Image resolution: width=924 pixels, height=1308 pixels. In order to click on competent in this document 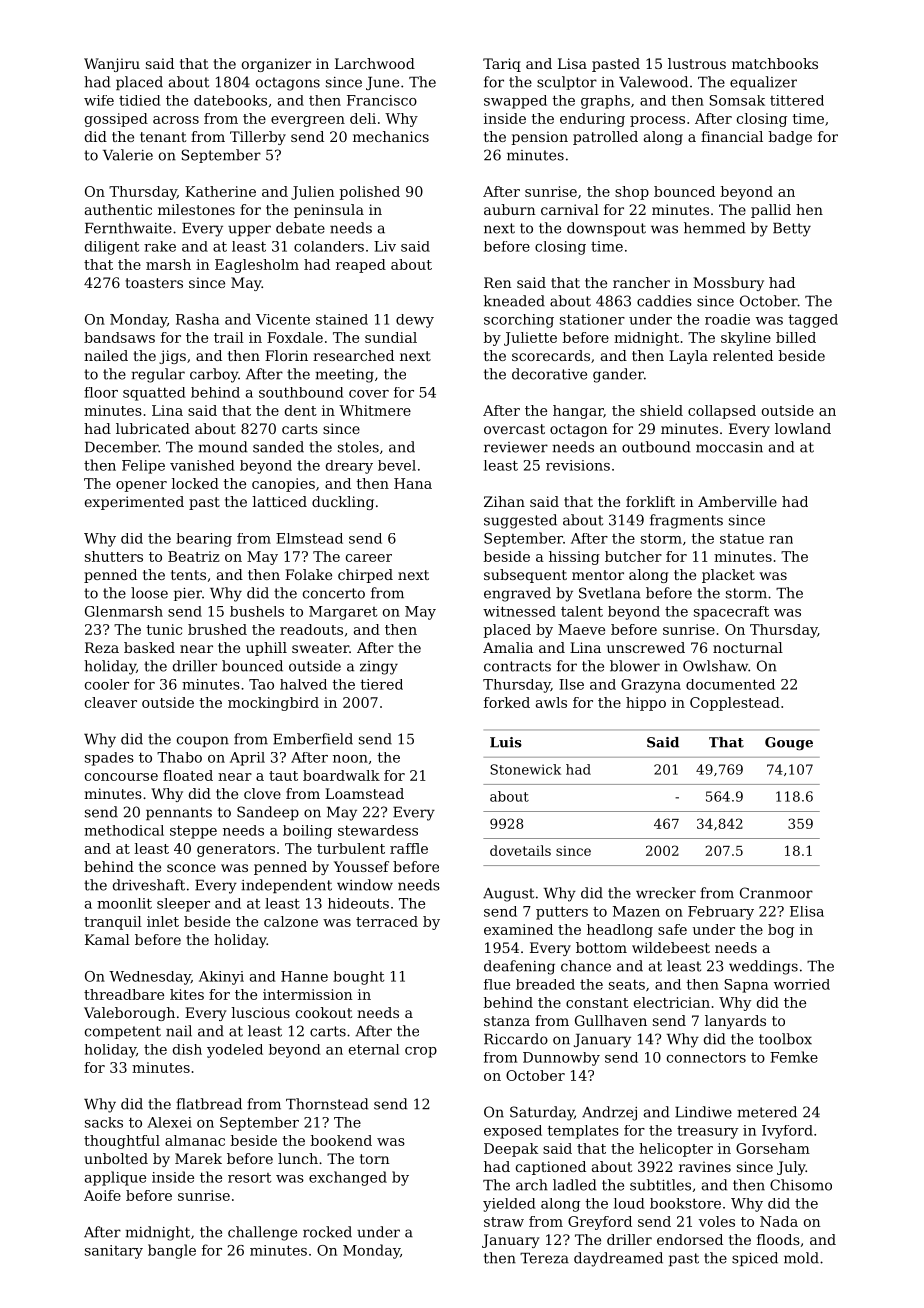, I will do `click(123, 1032)`.
